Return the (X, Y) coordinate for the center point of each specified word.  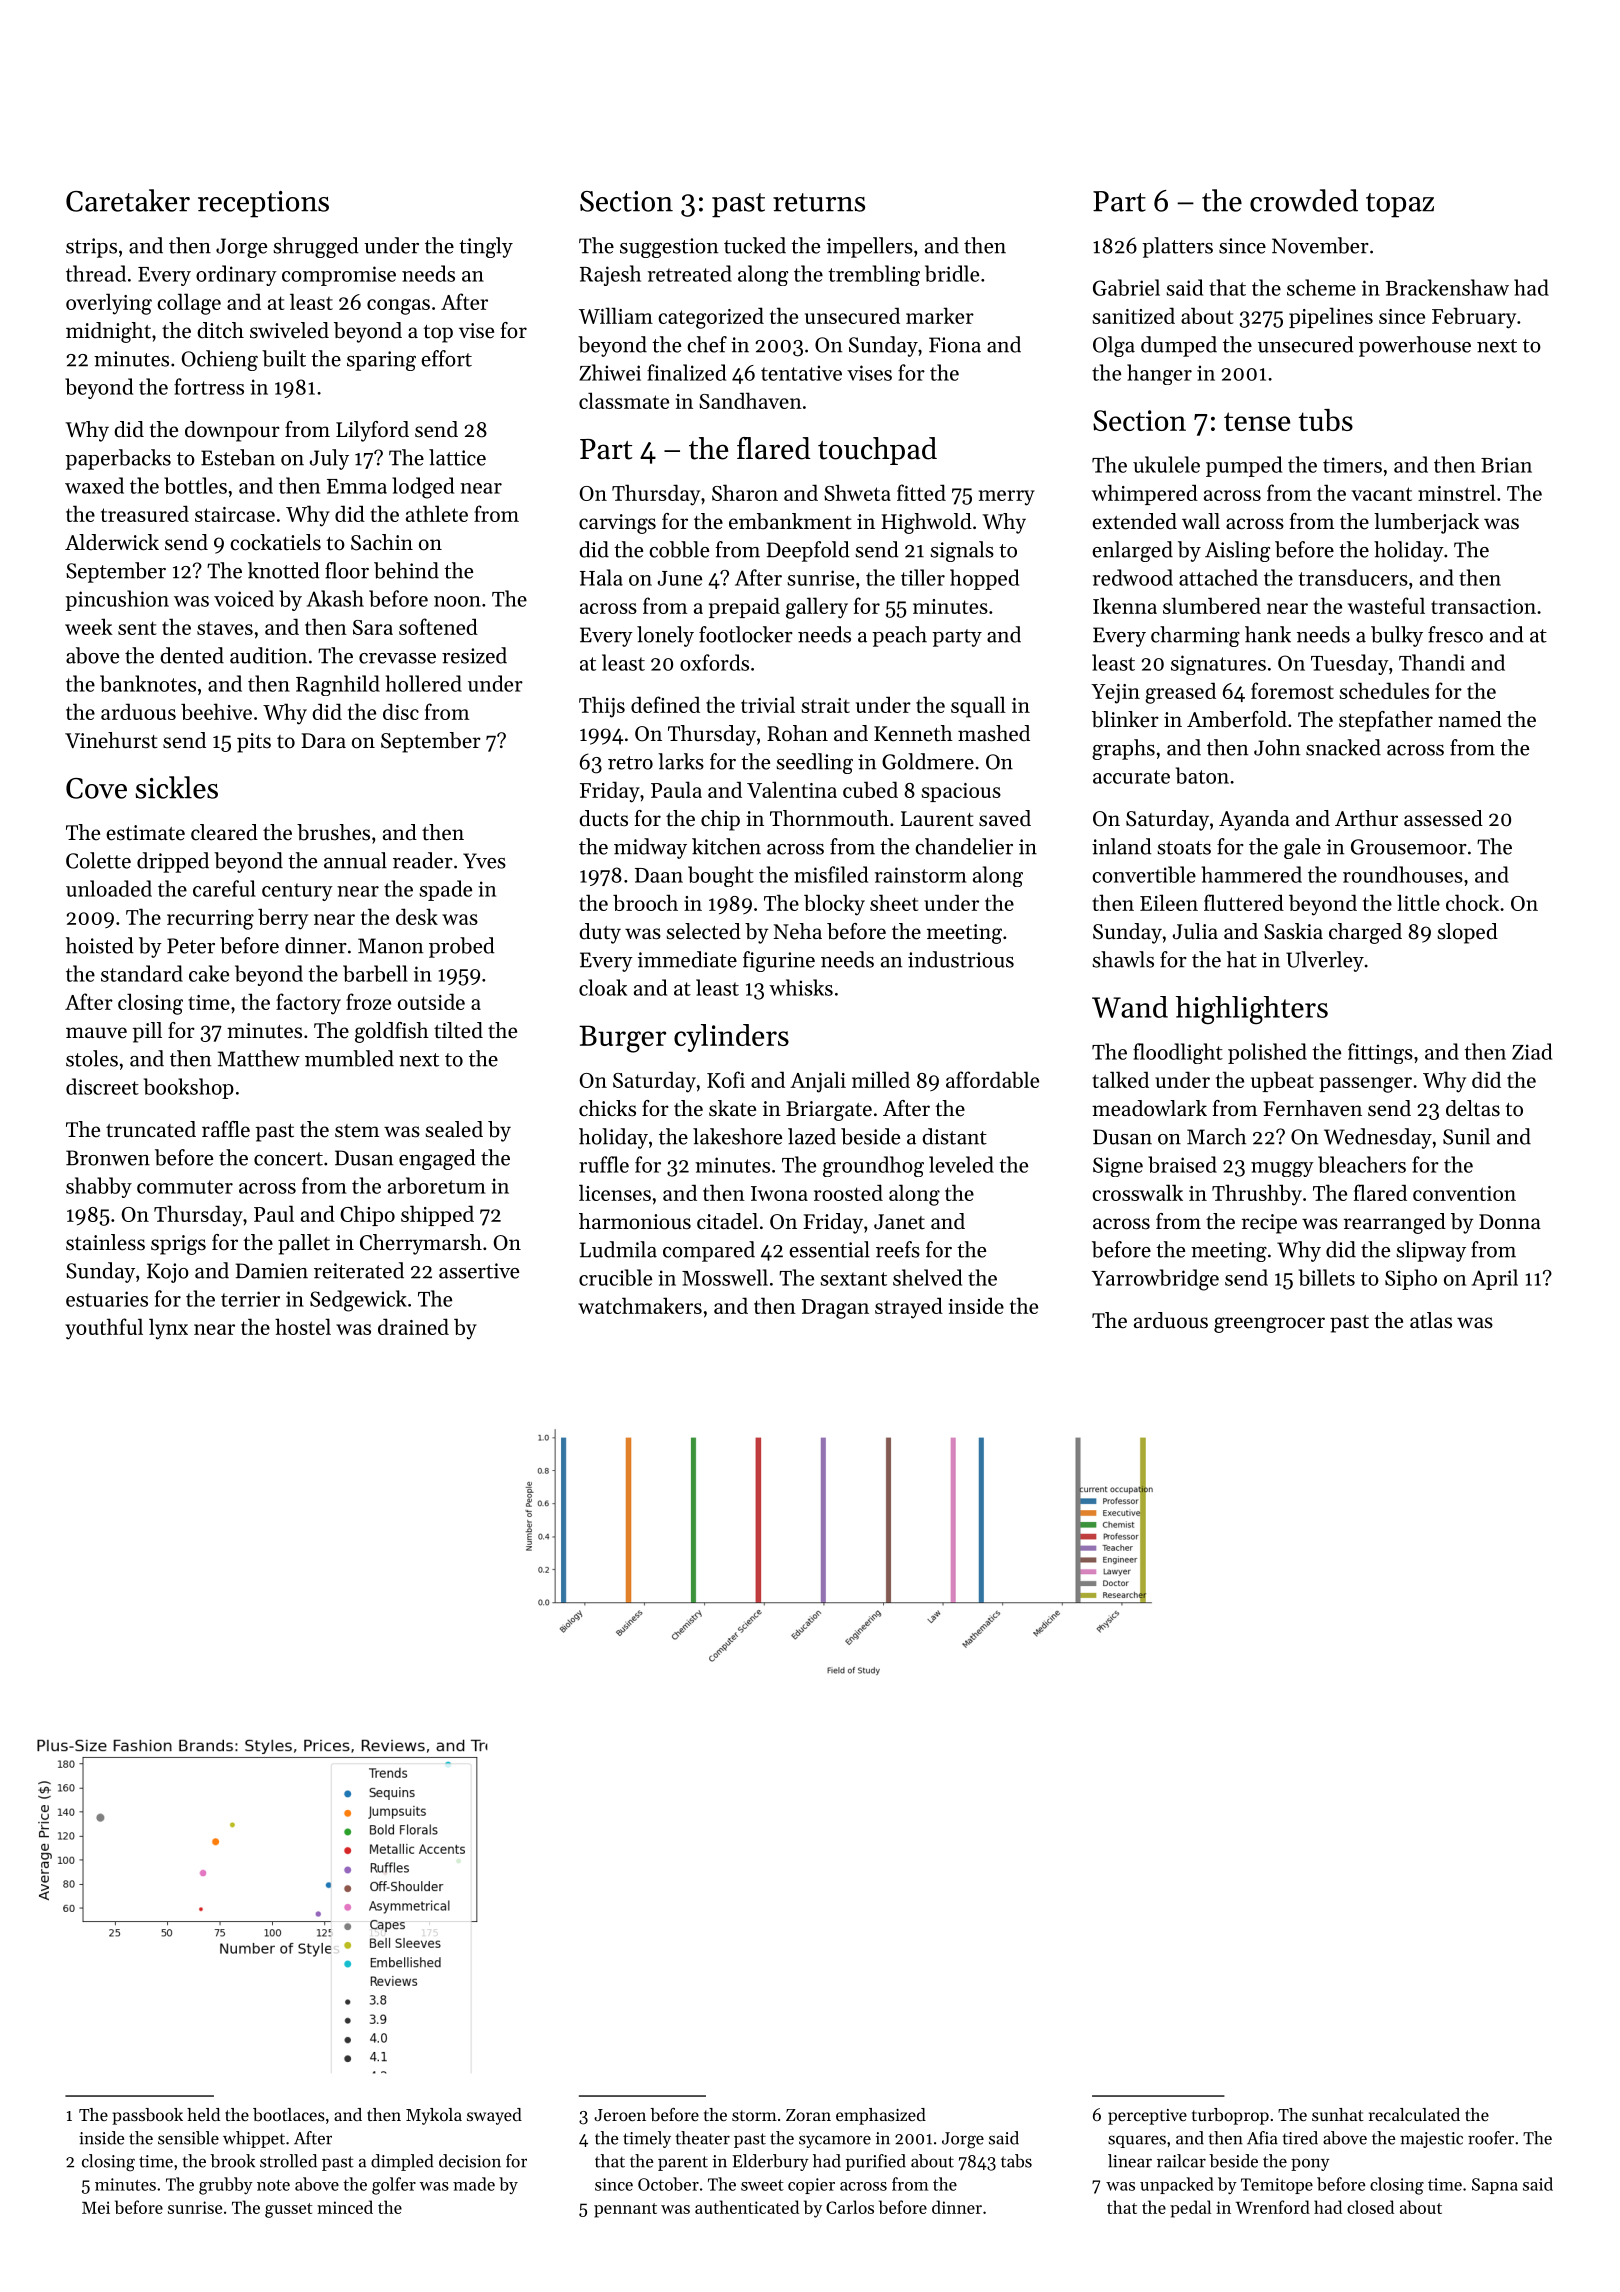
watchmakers (640, 1305)
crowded (1304, 200)
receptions (263, 204)
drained (413, 1326)
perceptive (1147, 2117)
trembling (874, 275)
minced (345, 2207)
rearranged (1395, 1223)
